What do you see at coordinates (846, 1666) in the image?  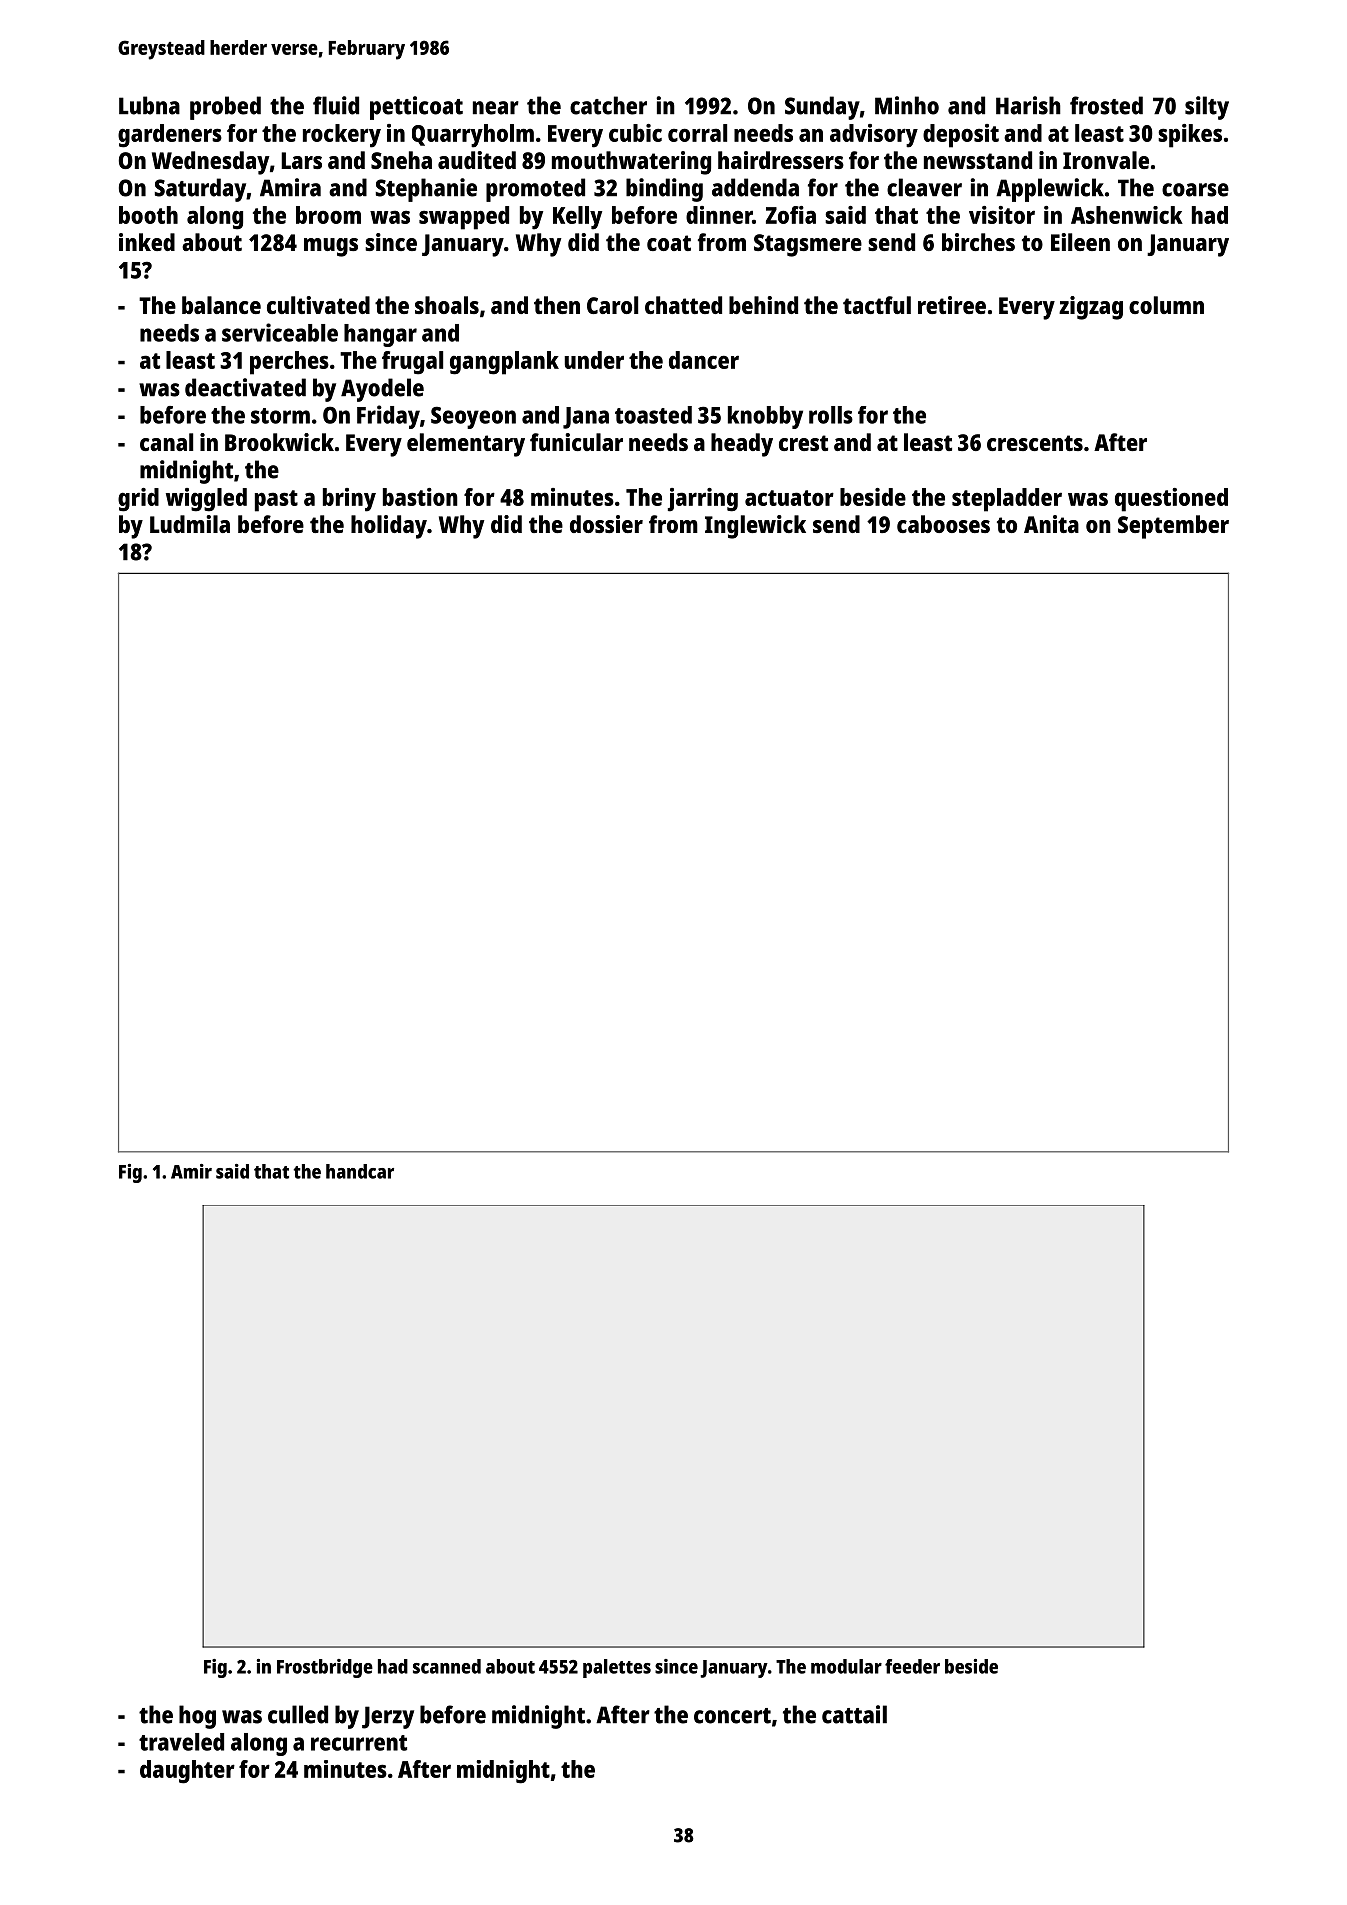 I see `modular` at bounding box center [846, 1666].
